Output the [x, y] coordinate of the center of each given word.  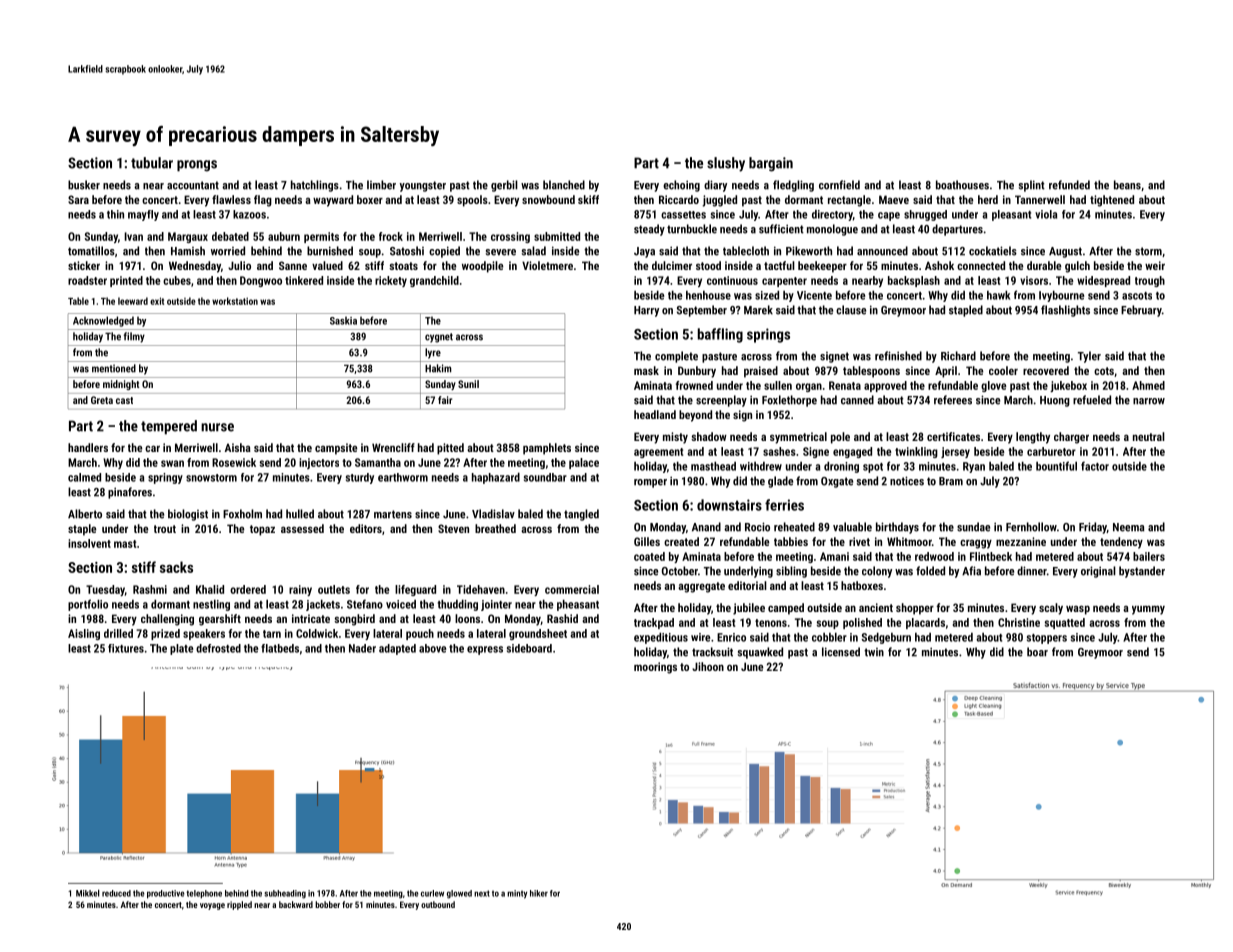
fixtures [126, 648]
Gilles [647, 541]
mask [646, 370]
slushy [726, 164]
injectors [319, 463]
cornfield [839, 185]
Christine [1019, 622]
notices [907, 481]
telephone [204, 894]
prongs [197, 166]
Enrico [731, 637]
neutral [1149, 436]
